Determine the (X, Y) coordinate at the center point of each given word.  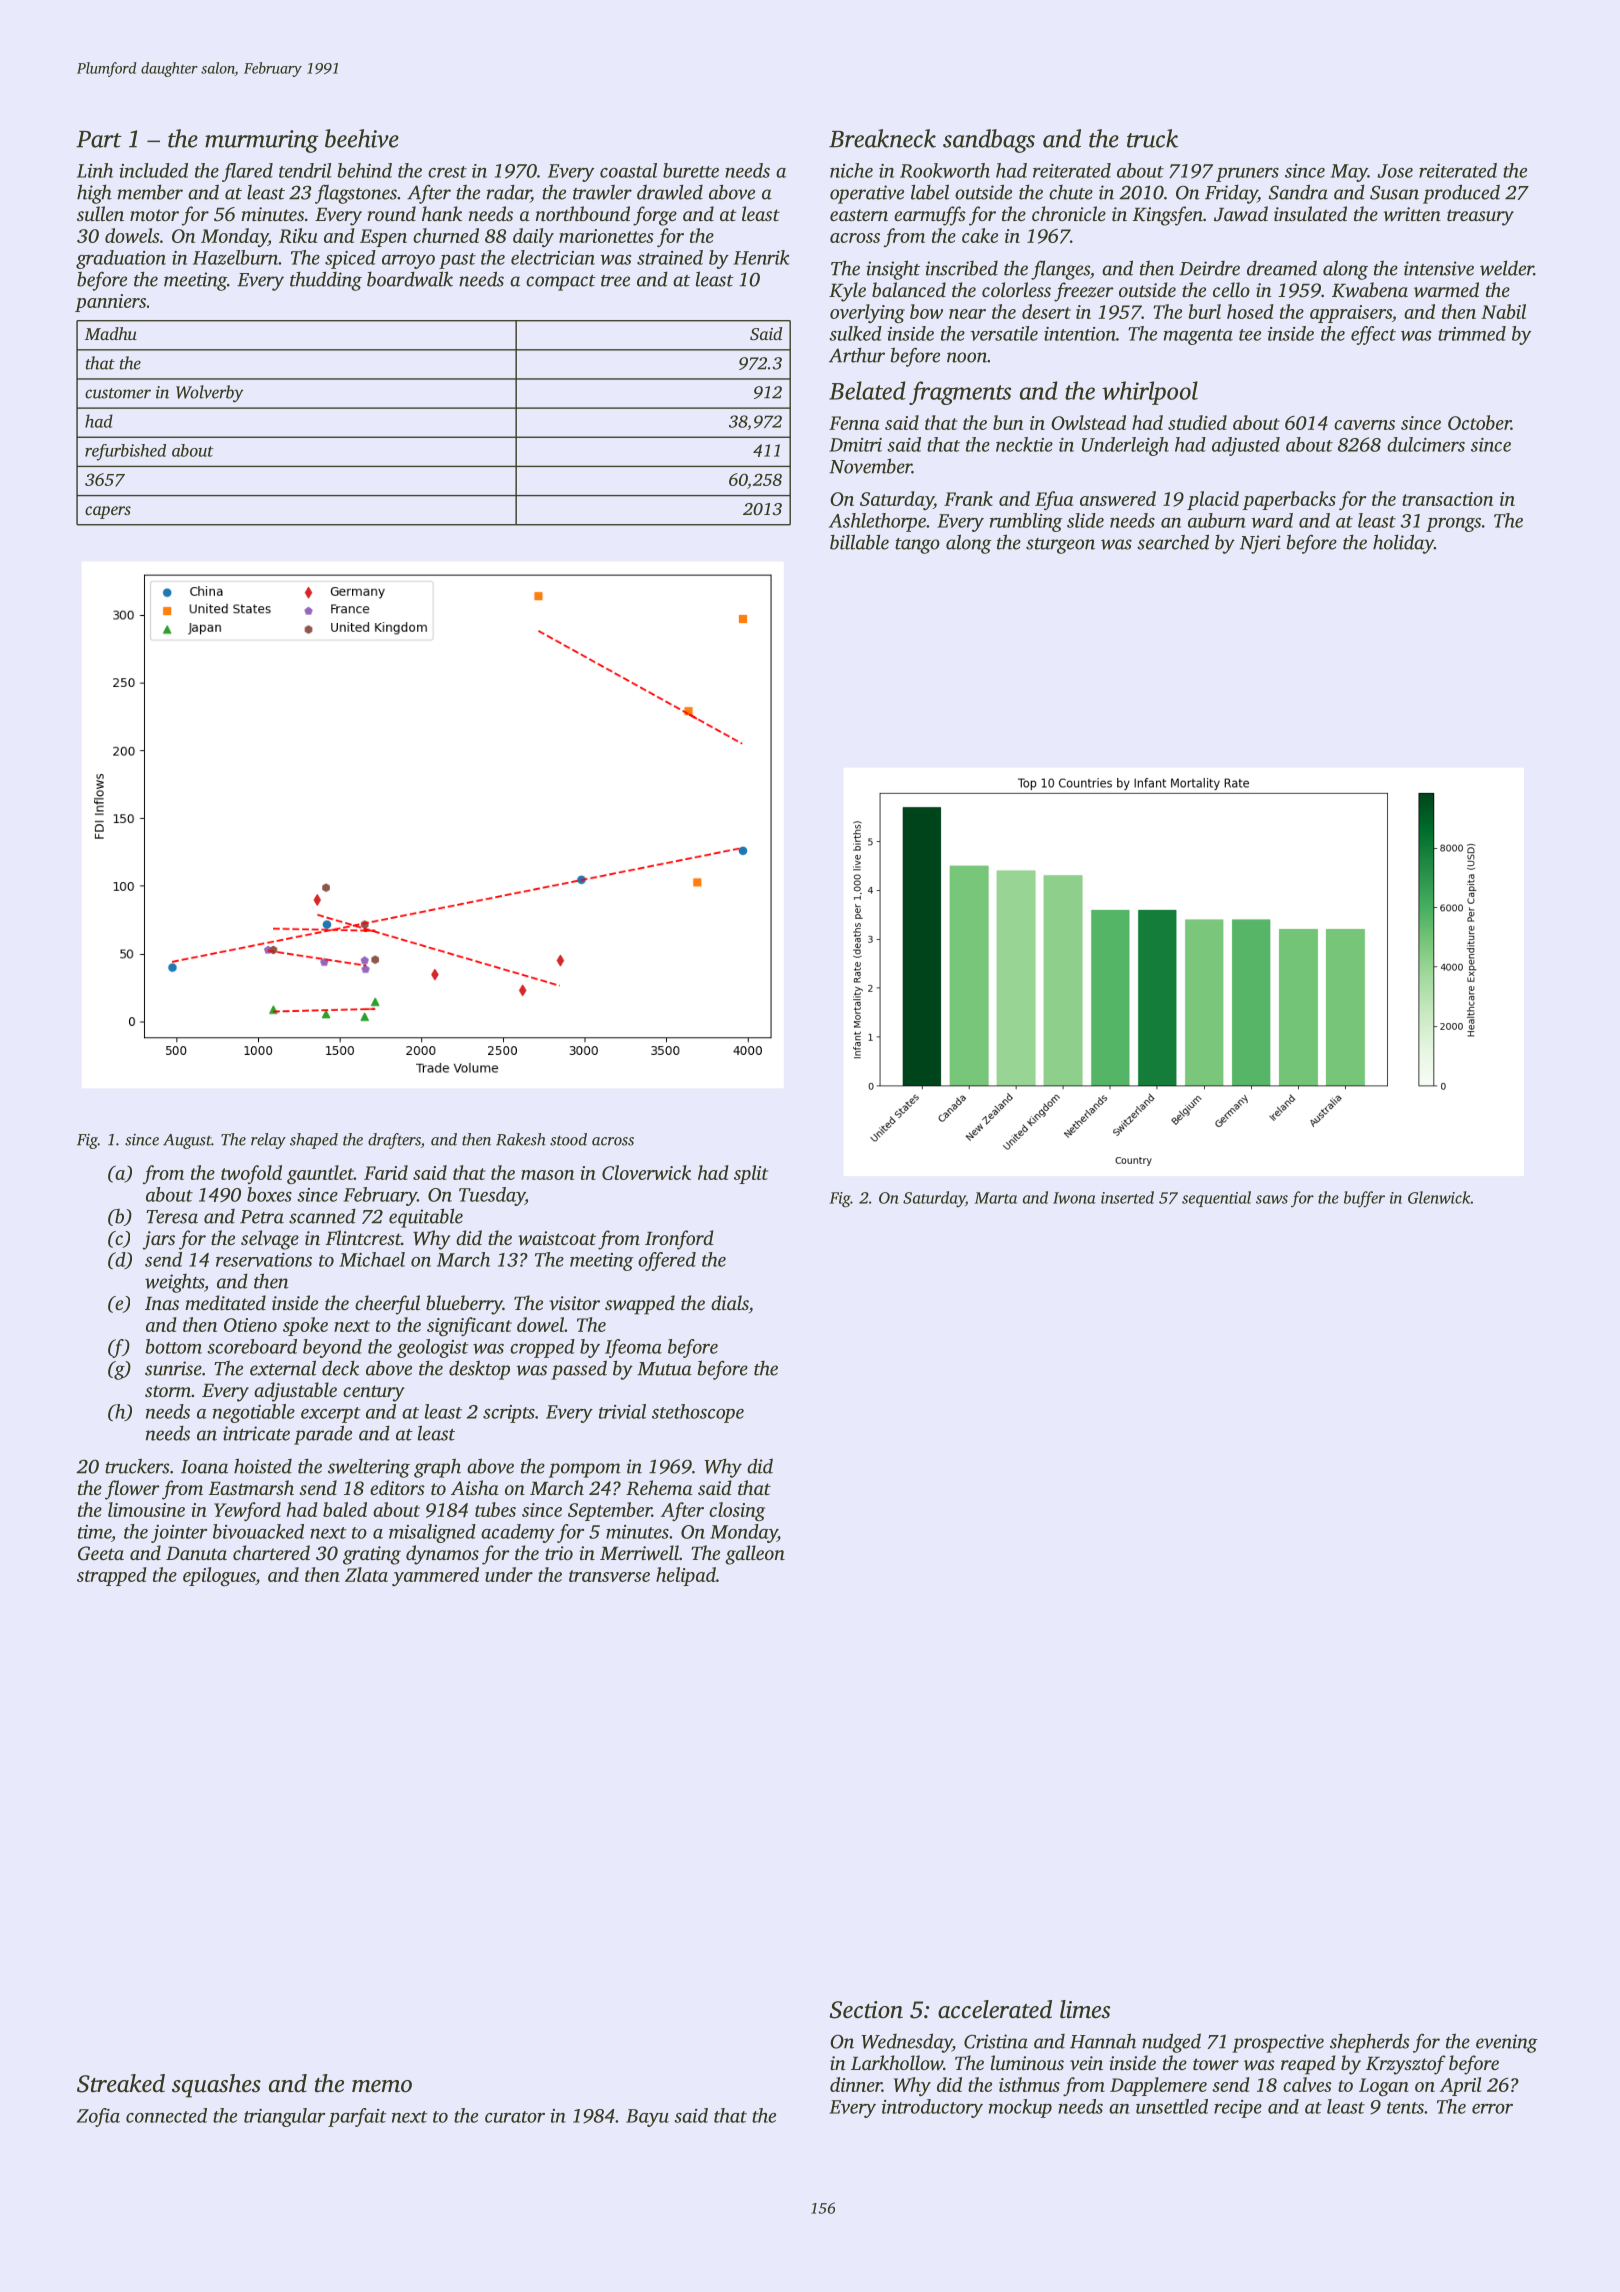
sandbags (989, 141)
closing (737, 1511)
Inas (162, 1303)
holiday (1403, 544)
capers (108, 512)
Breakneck (882, 138)
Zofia (98, 2117)
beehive (362, 138)
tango (917, 546)
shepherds (1370, 2043)
